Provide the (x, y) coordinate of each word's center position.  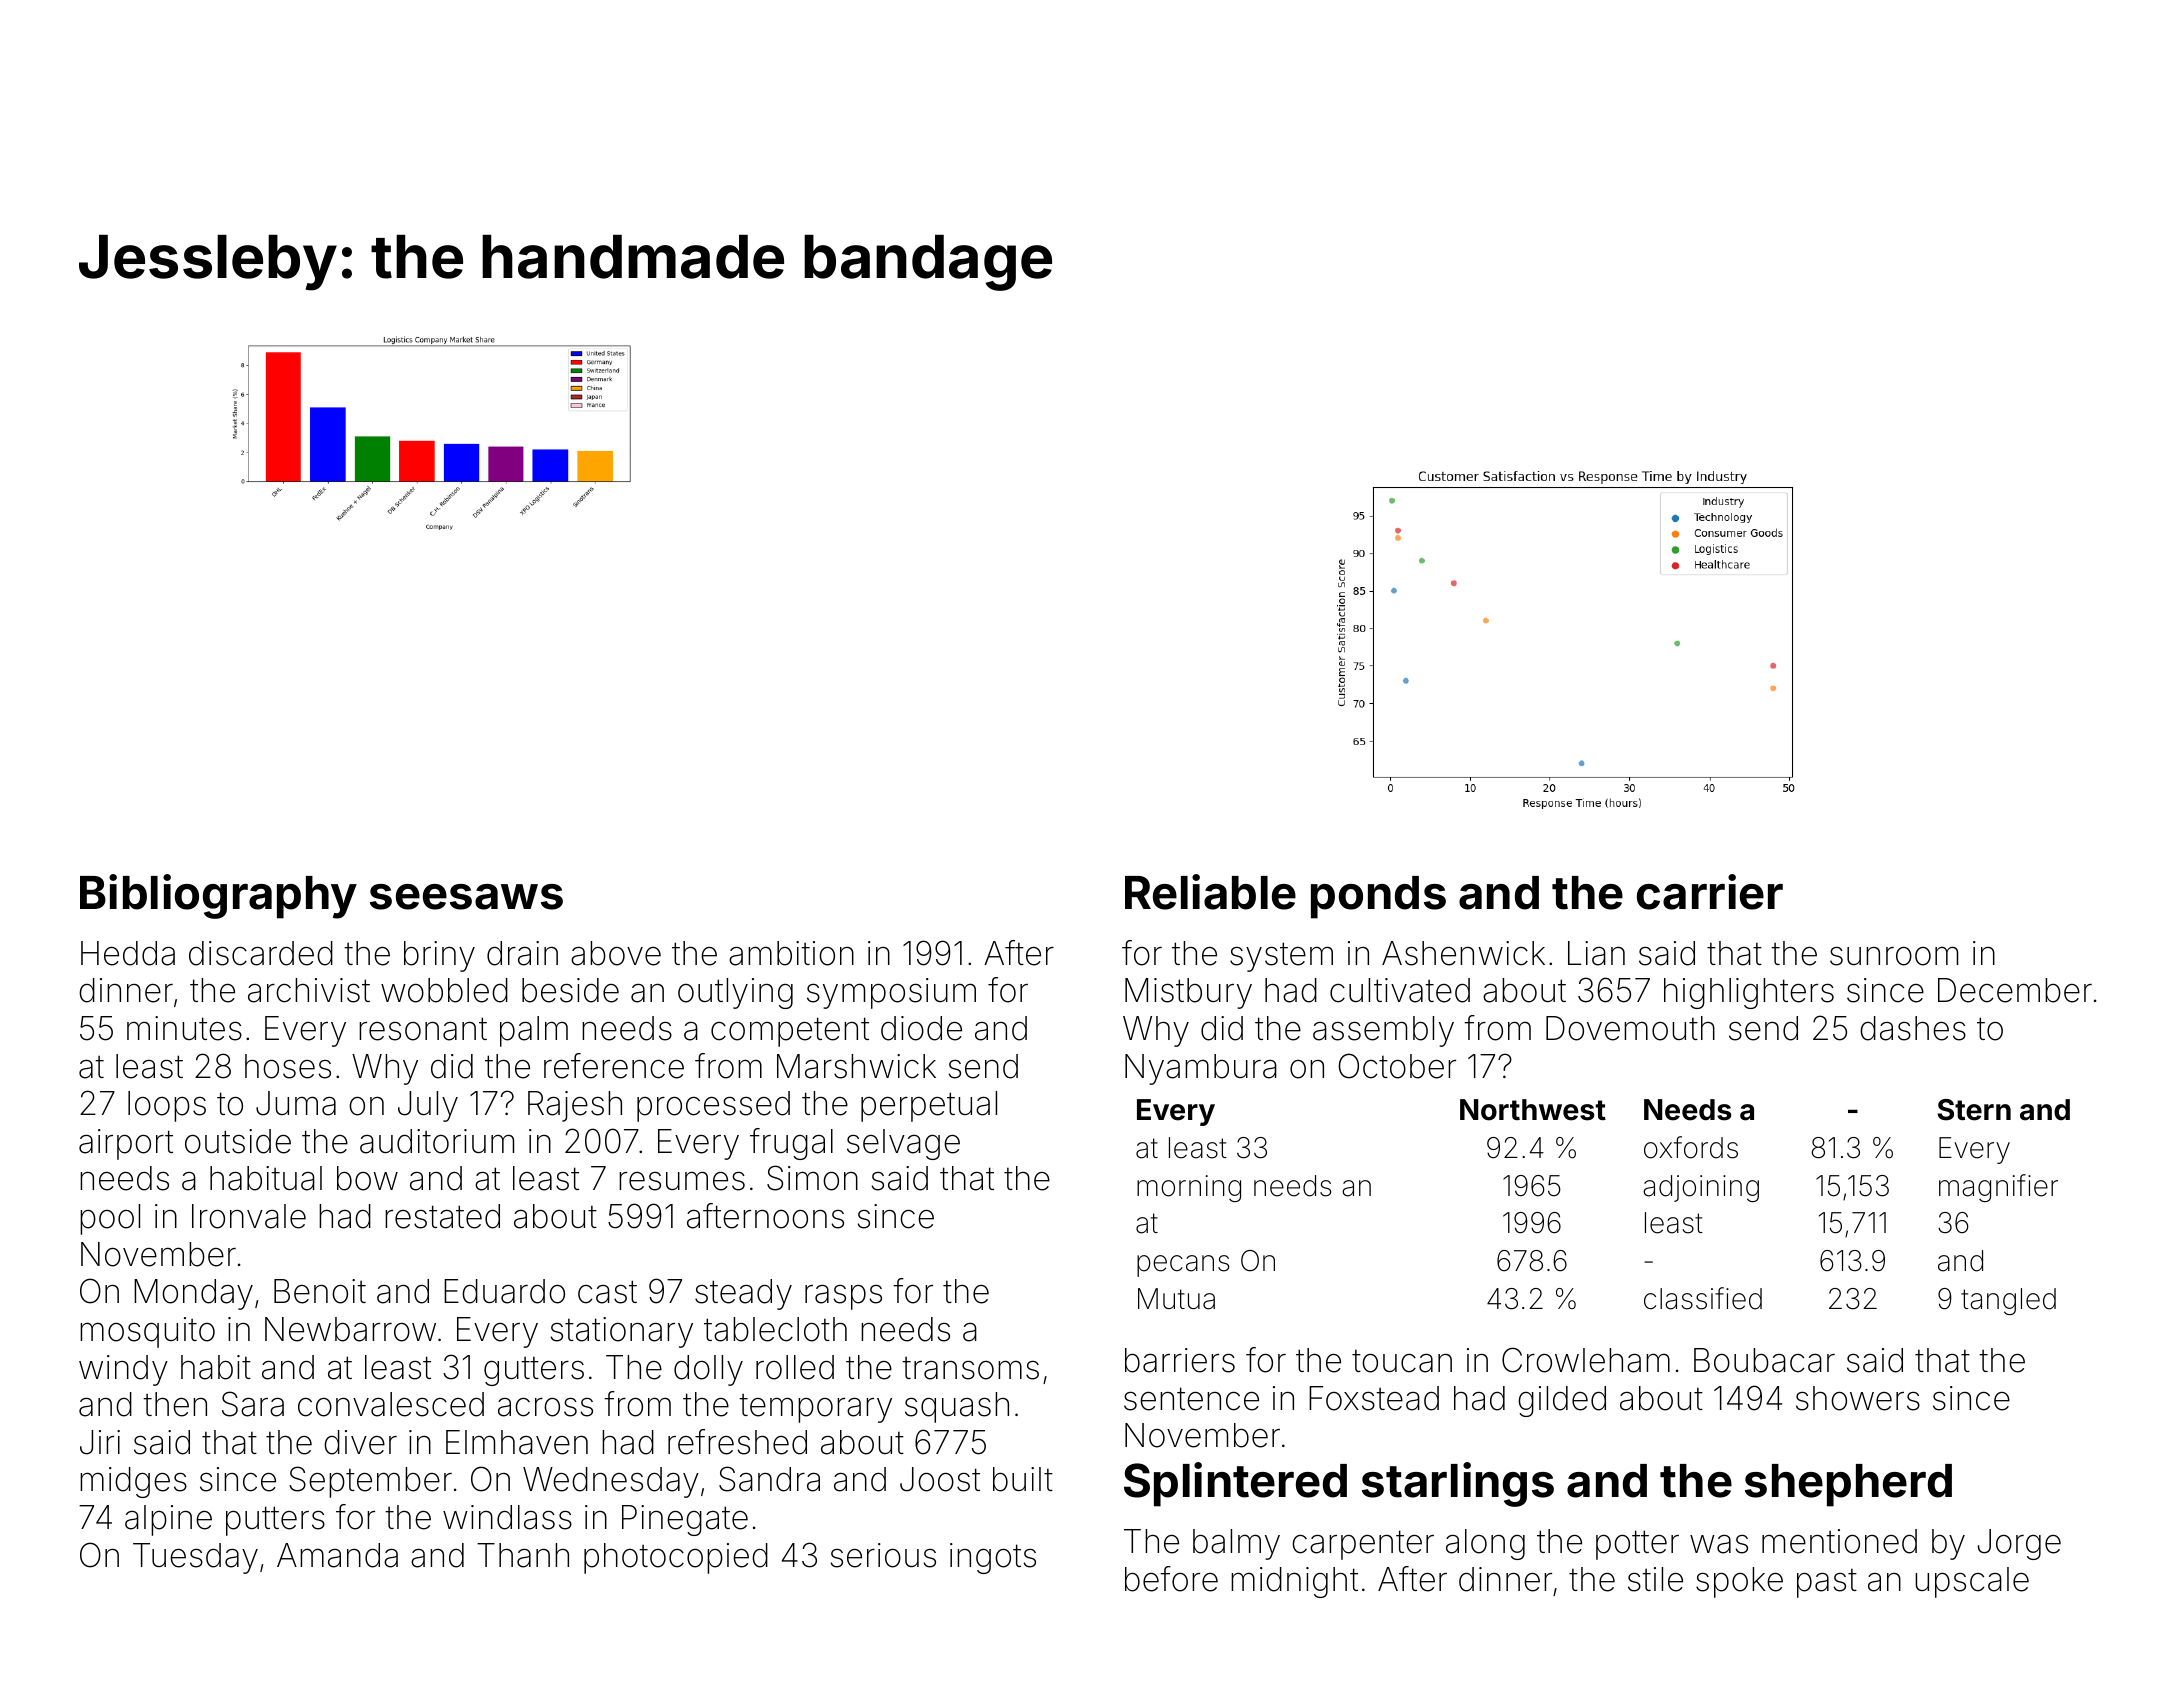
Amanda (337, 1555)
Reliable (1210, 892)
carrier (1710, 892)
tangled (2008, 1301)
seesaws (466, 897)
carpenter (1363, 1545)
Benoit (320, 1291)
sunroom (1894, 956)
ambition (791, 953)
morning (1189, 1188)
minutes (184, 1028)
